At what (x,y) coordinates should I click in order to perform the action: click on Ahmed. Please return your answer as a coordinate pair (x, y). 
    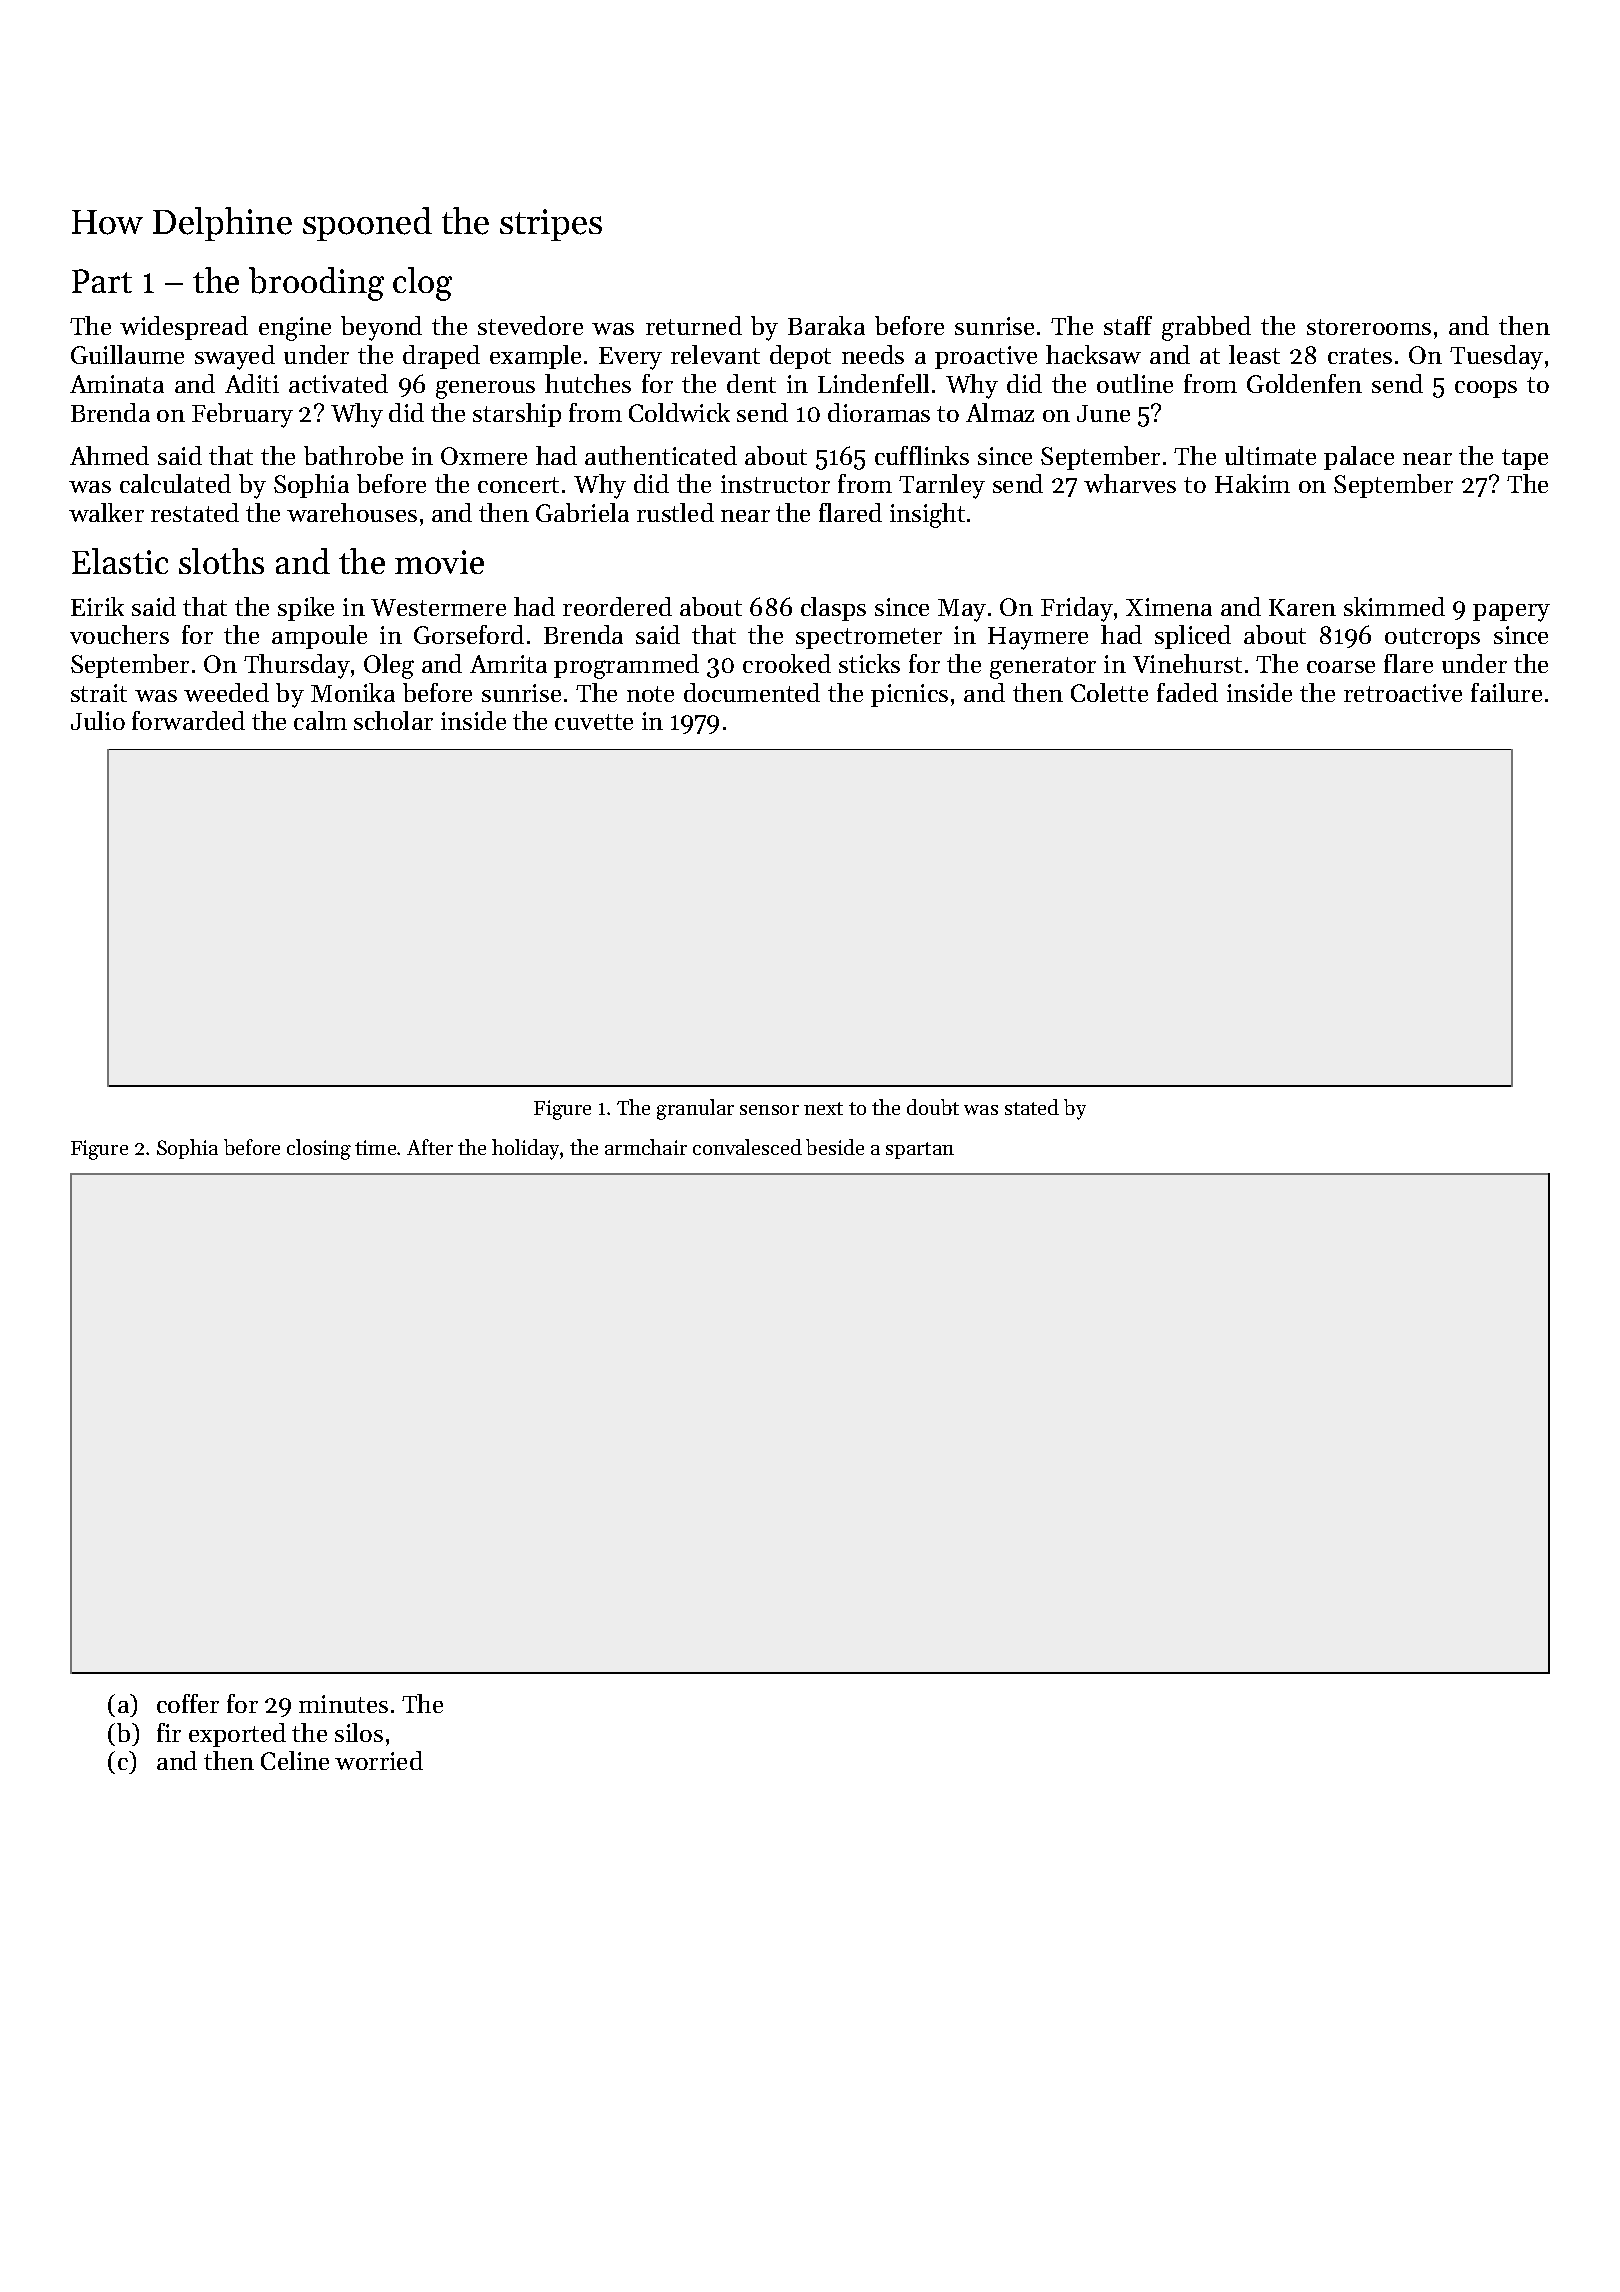
    Looking at the image, I should click on (109, 455).
